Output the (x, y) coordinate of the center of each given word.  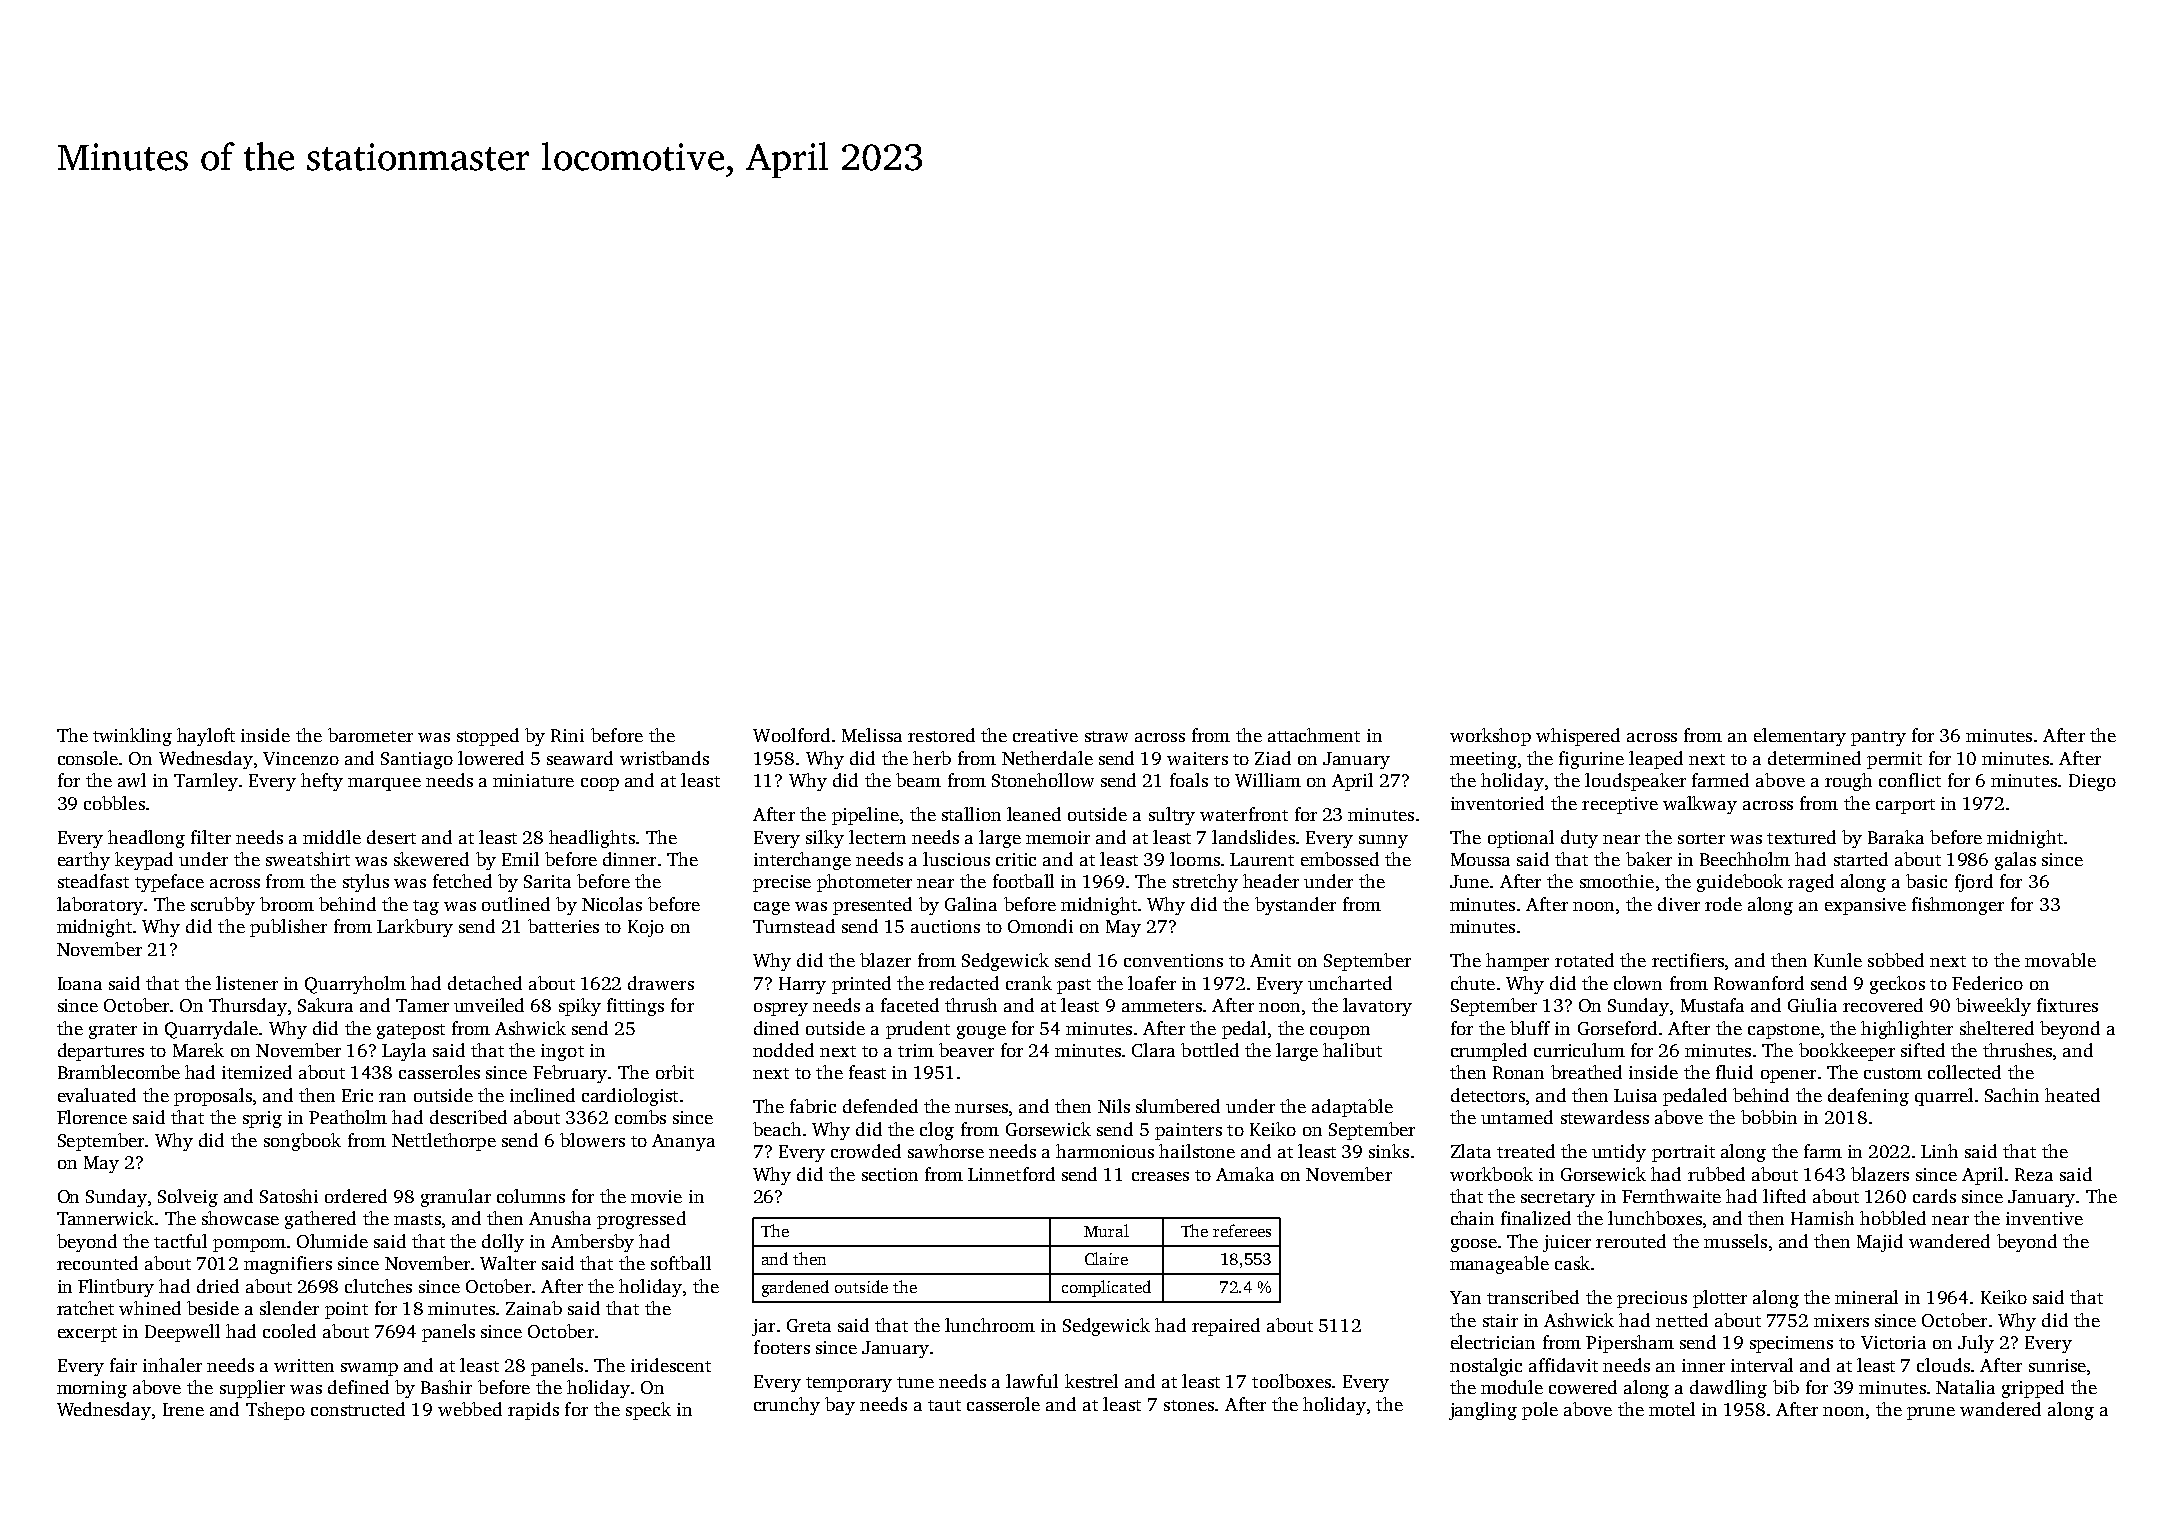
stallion (971, 814)
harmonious (1105, 1151)
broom (287, 904)
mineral (1866, 1297)
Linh (1939, 1151)
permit (1894, 760)
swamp (369, 1369)
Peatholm (348, 1117)
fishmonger (1958, 906)
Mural (1106, 1230)
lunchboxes (1655, 1218)
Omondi (1040, 926)
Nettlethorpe (444, 1142)
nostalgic (1486, 1367)
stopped (488, 737)
